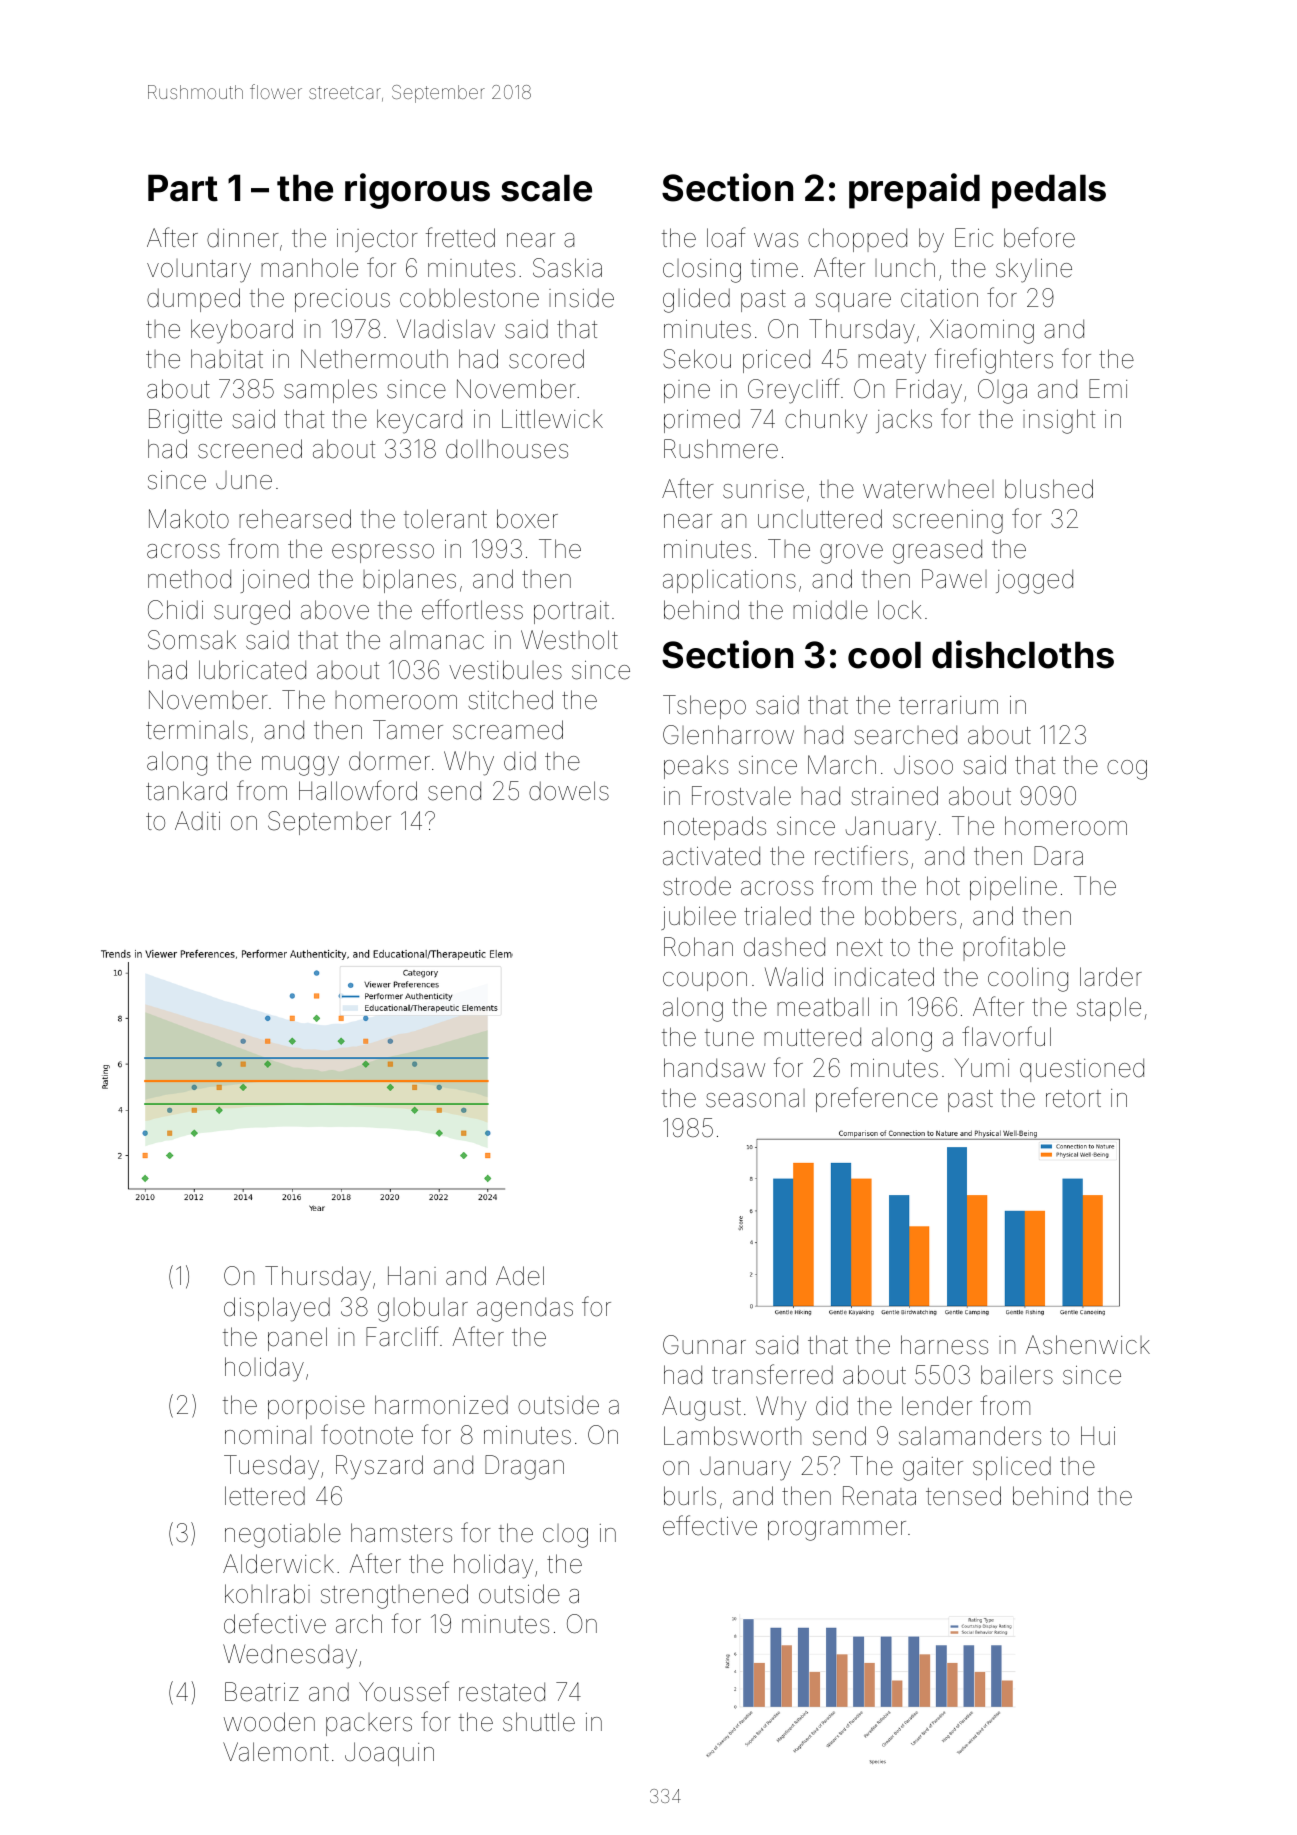  I want to click on panel, so click(297, 1339).
